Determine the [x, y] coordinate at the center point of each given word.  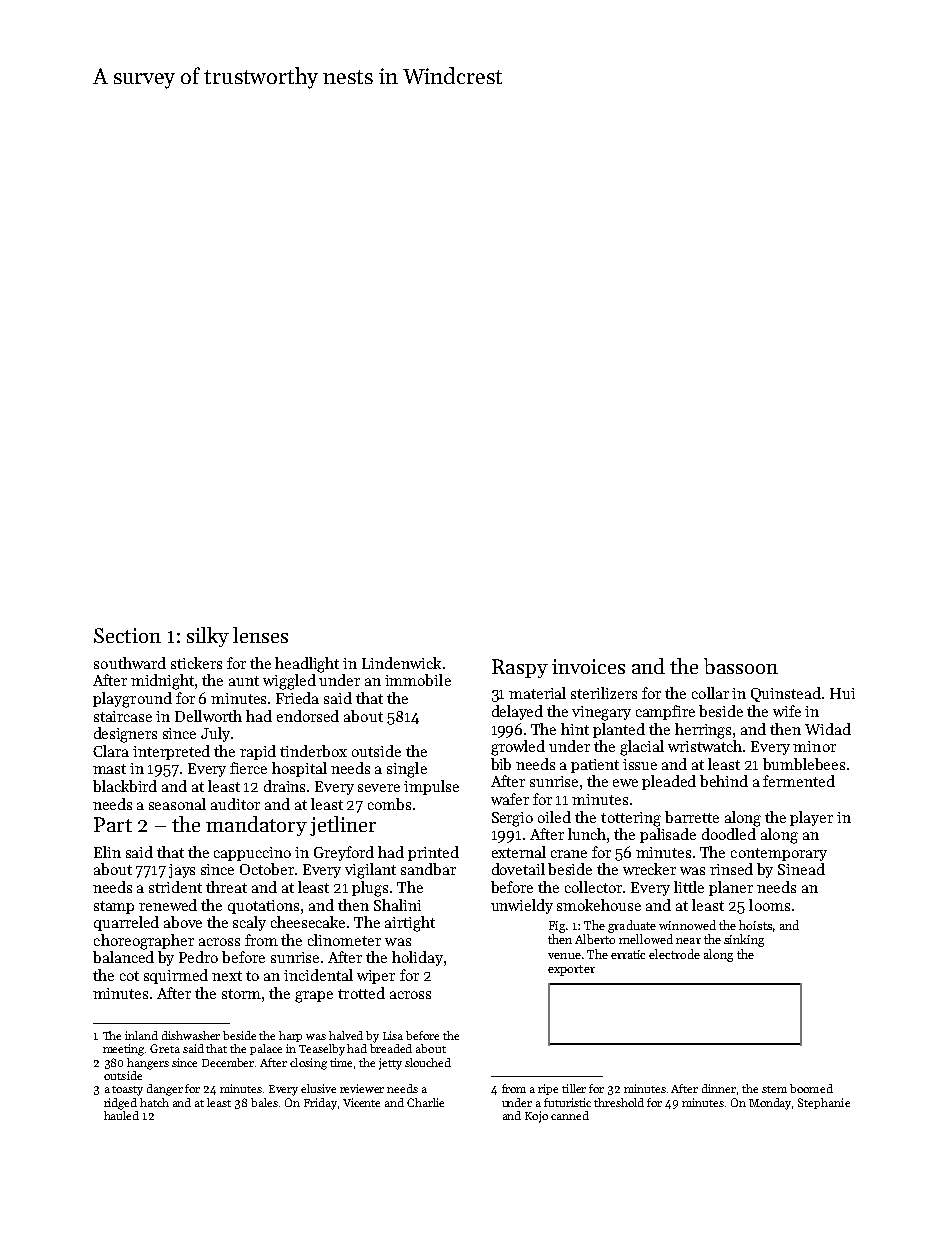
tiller [574, 1088]
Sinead [801, 869]
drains [284, 786]
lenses [260, 635]
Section [127, 635]
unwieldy [522, 906]
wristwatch [705, 746]
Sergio [512, 819]
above [183, 922]
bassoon [741, 666]
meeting [123, 1050]
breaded [391, 1048]
